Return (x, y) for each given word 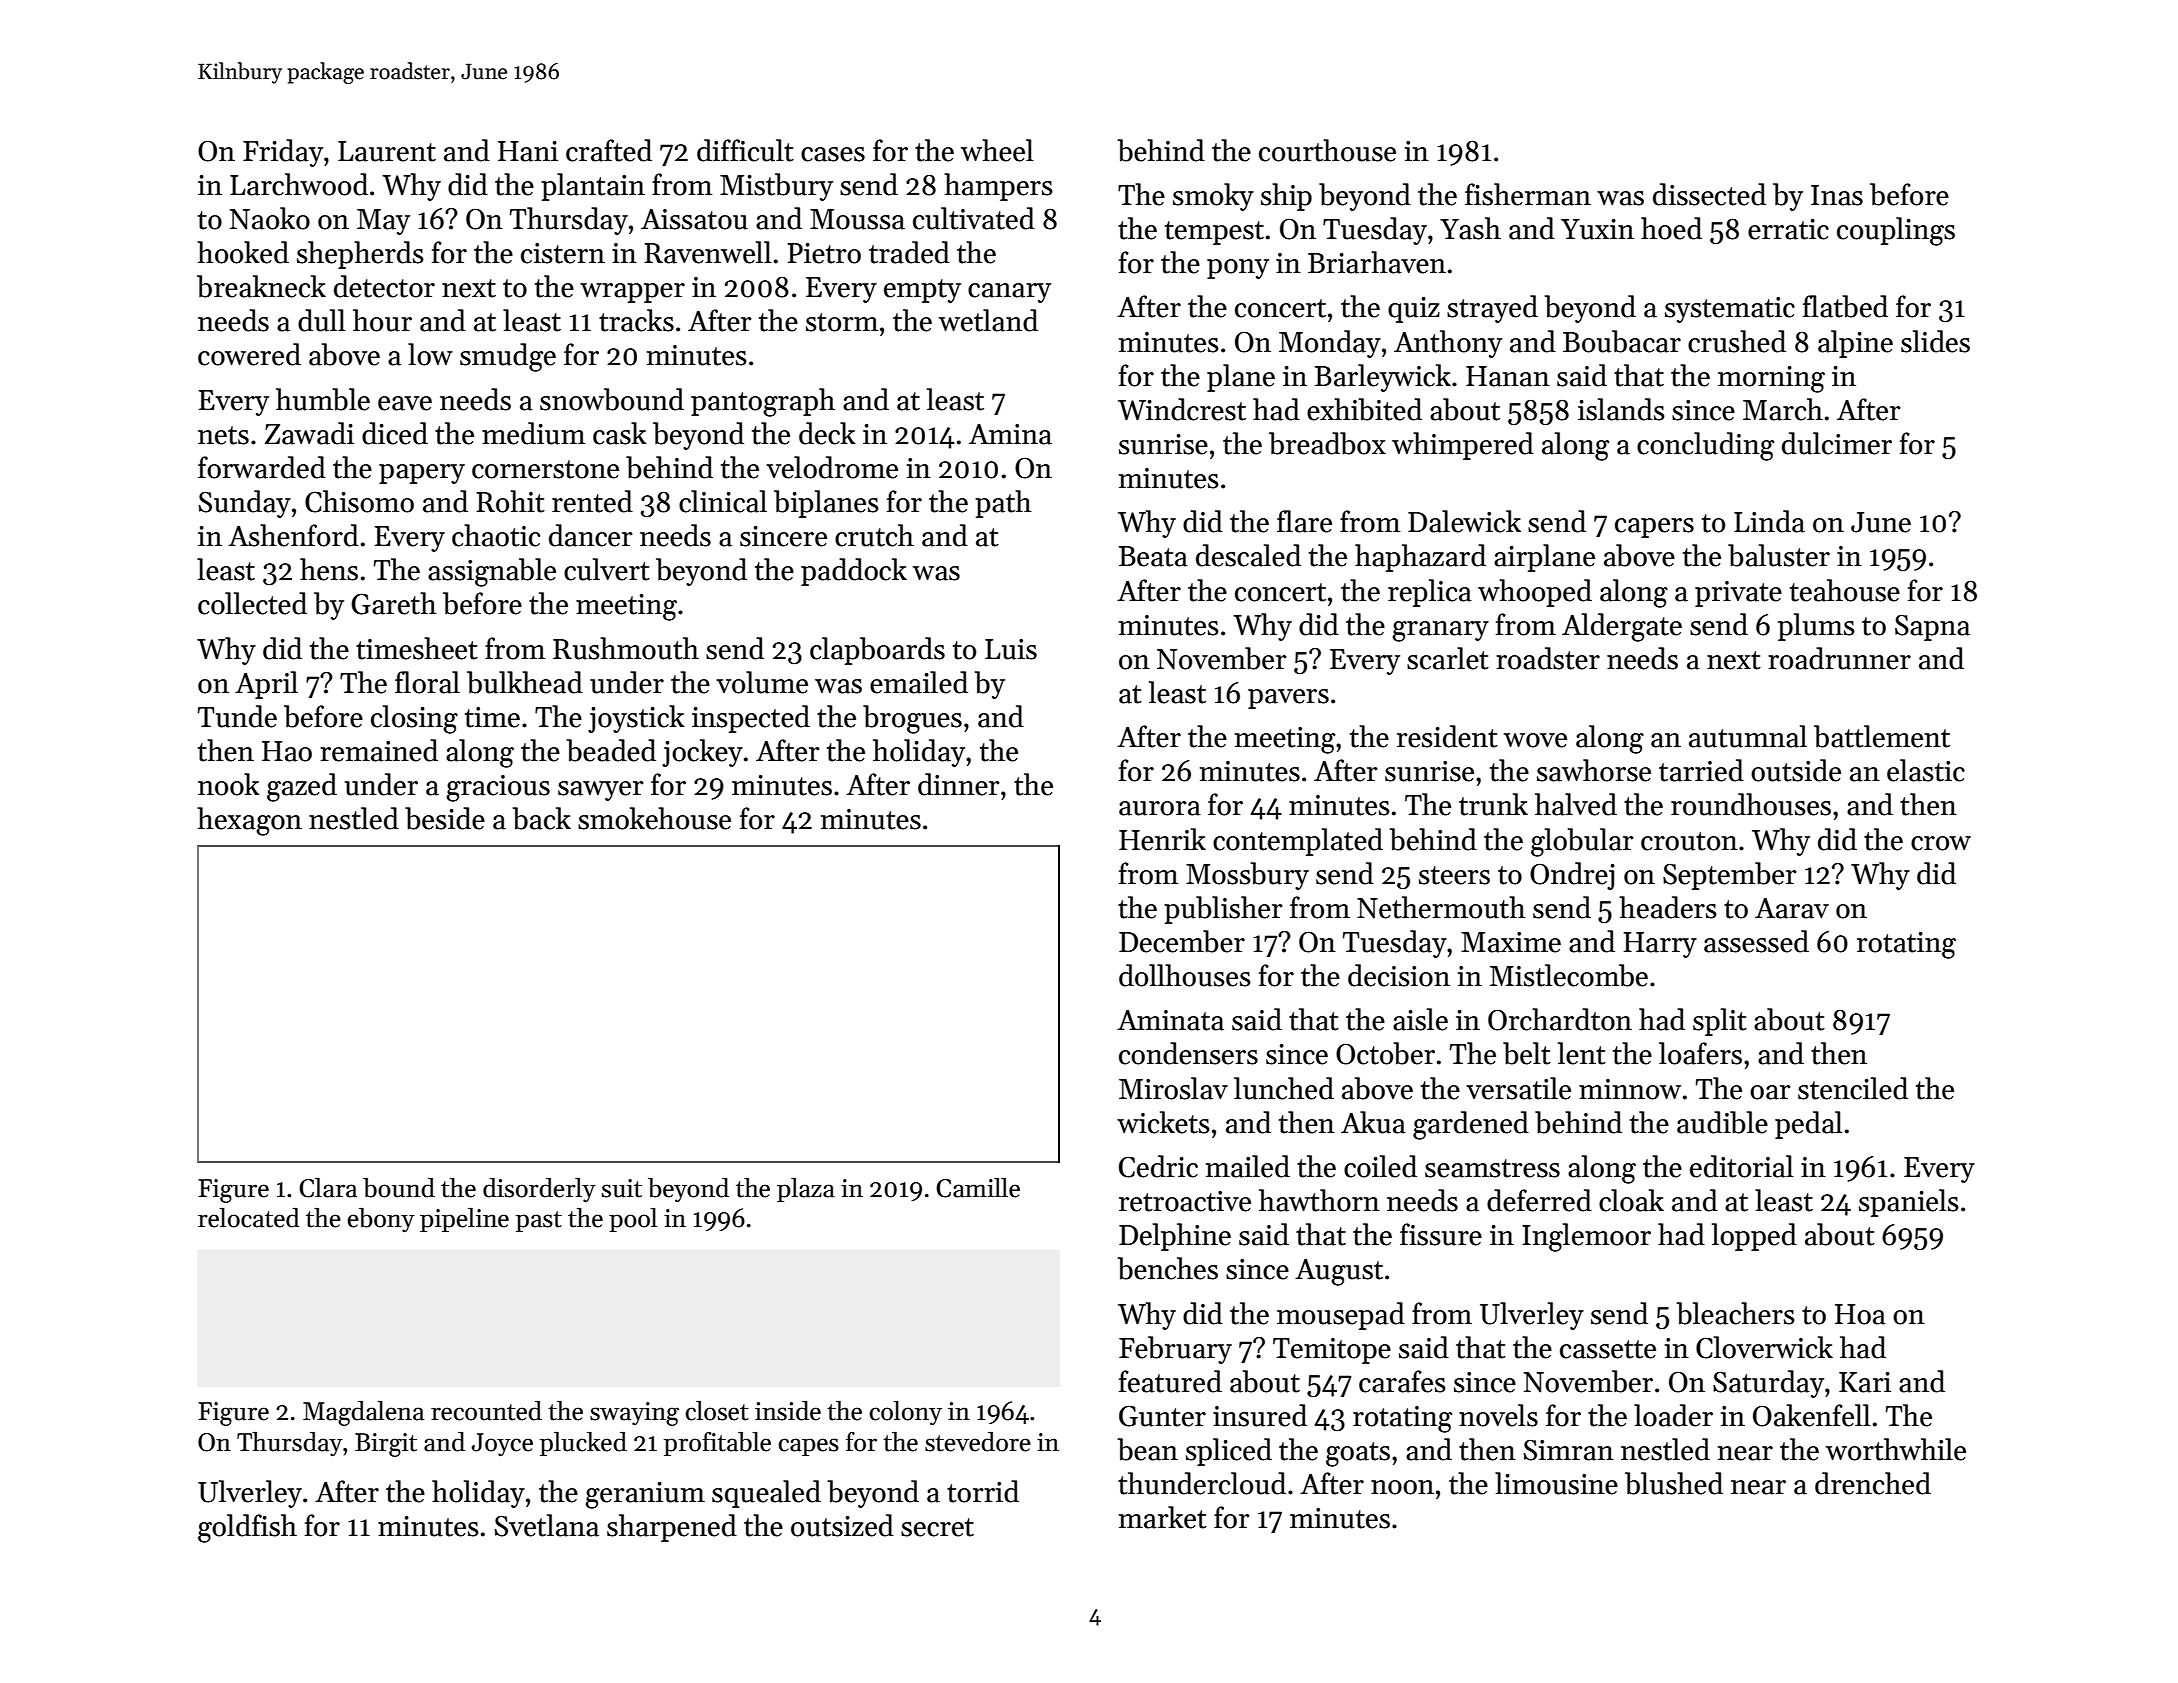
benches (1168, 1268)
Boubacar (1622, 341)
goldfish (247, 1528)
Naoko (270, 218)
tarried (1701, 770)
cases (833, 154)
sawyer (601, 791)
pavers (1288, 699)
